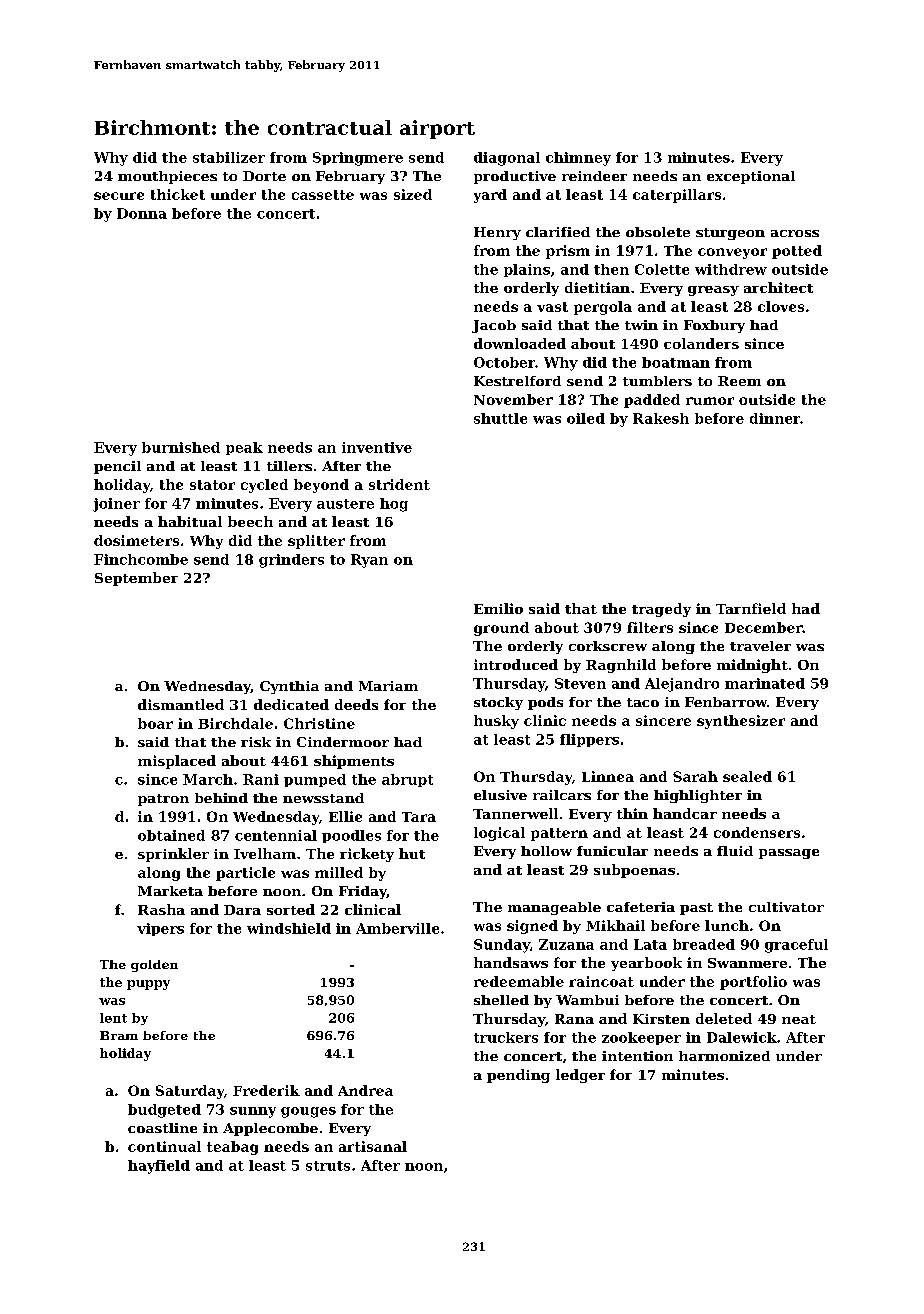 This document has width=924, height=1314. I want to click on coastline, so click(162, 1128).
